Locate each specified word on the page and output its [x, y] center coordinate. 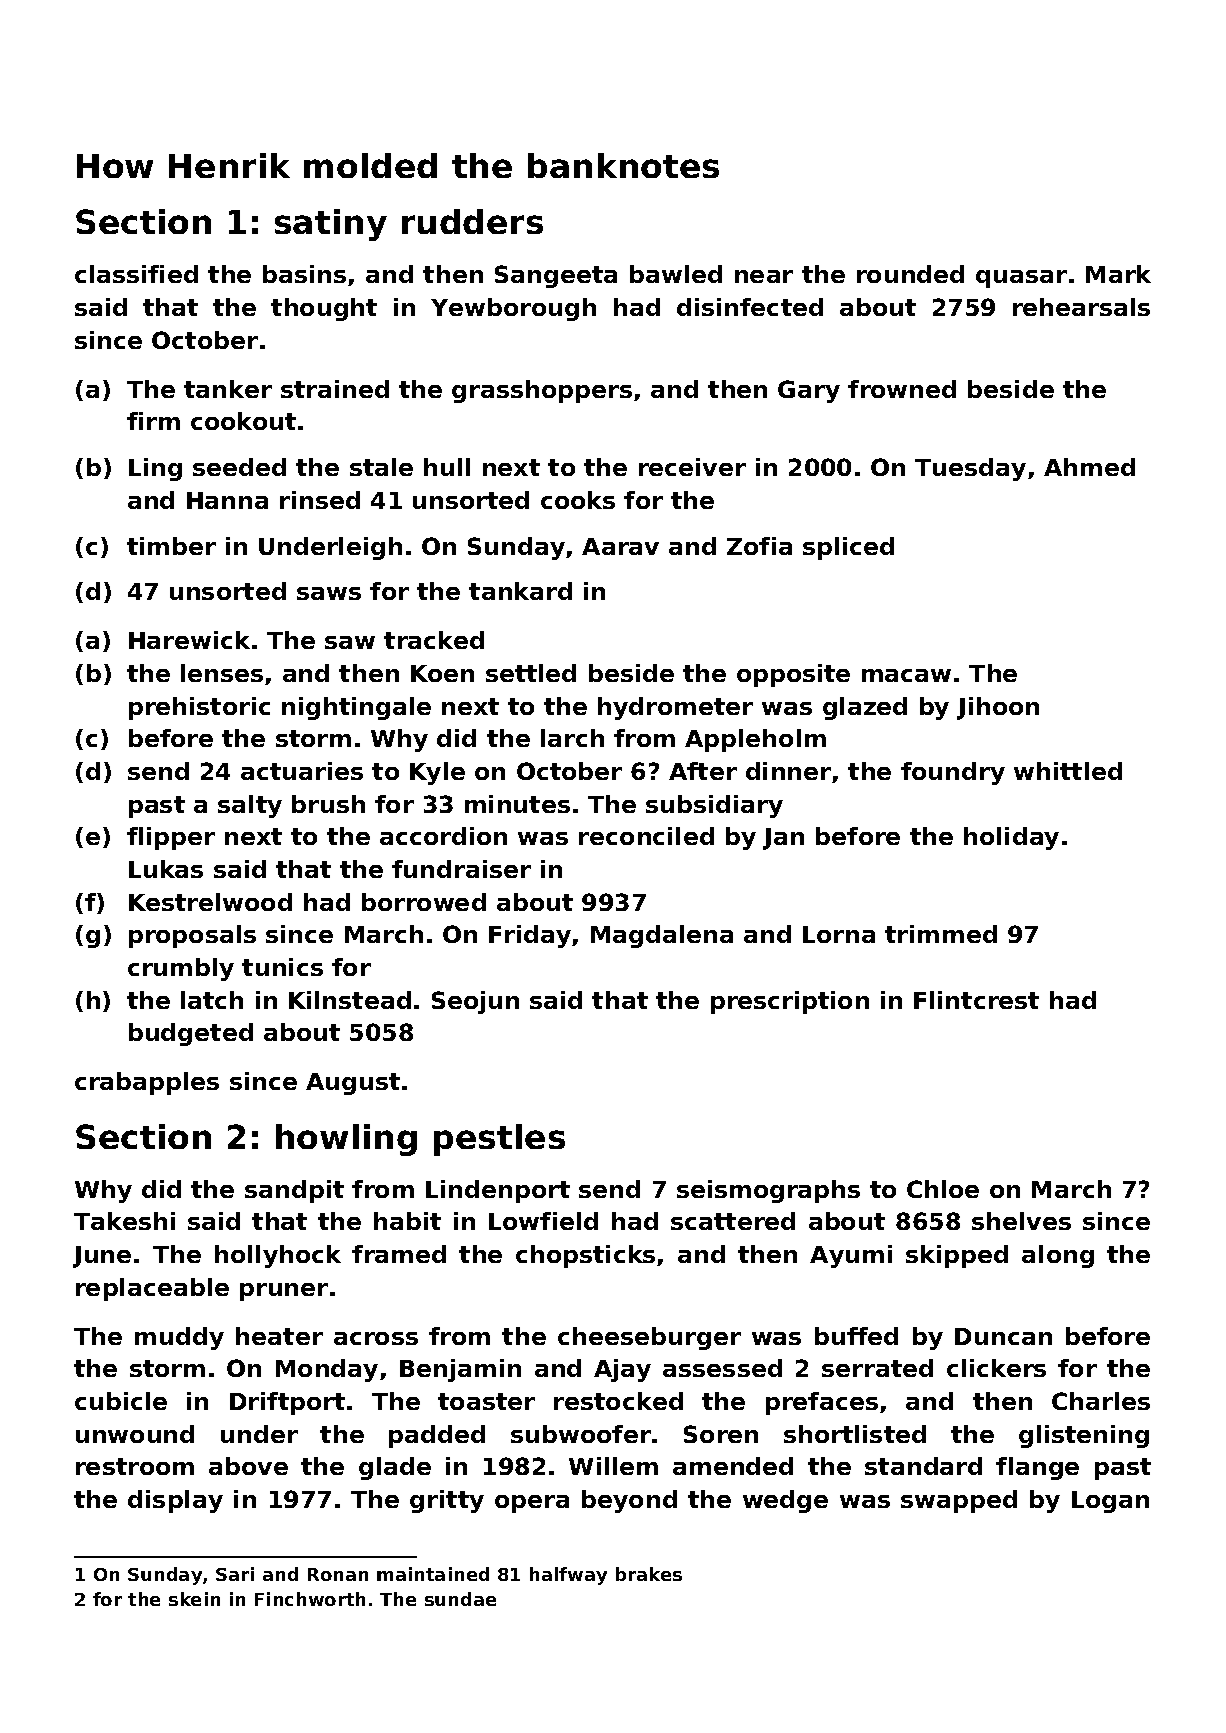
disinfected [750, 307]
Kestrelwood [210, 902]
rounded [910, 274]
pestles [499, 1140]
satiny [331, 225]
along [1058, 1256]
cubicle [121, 1401]
